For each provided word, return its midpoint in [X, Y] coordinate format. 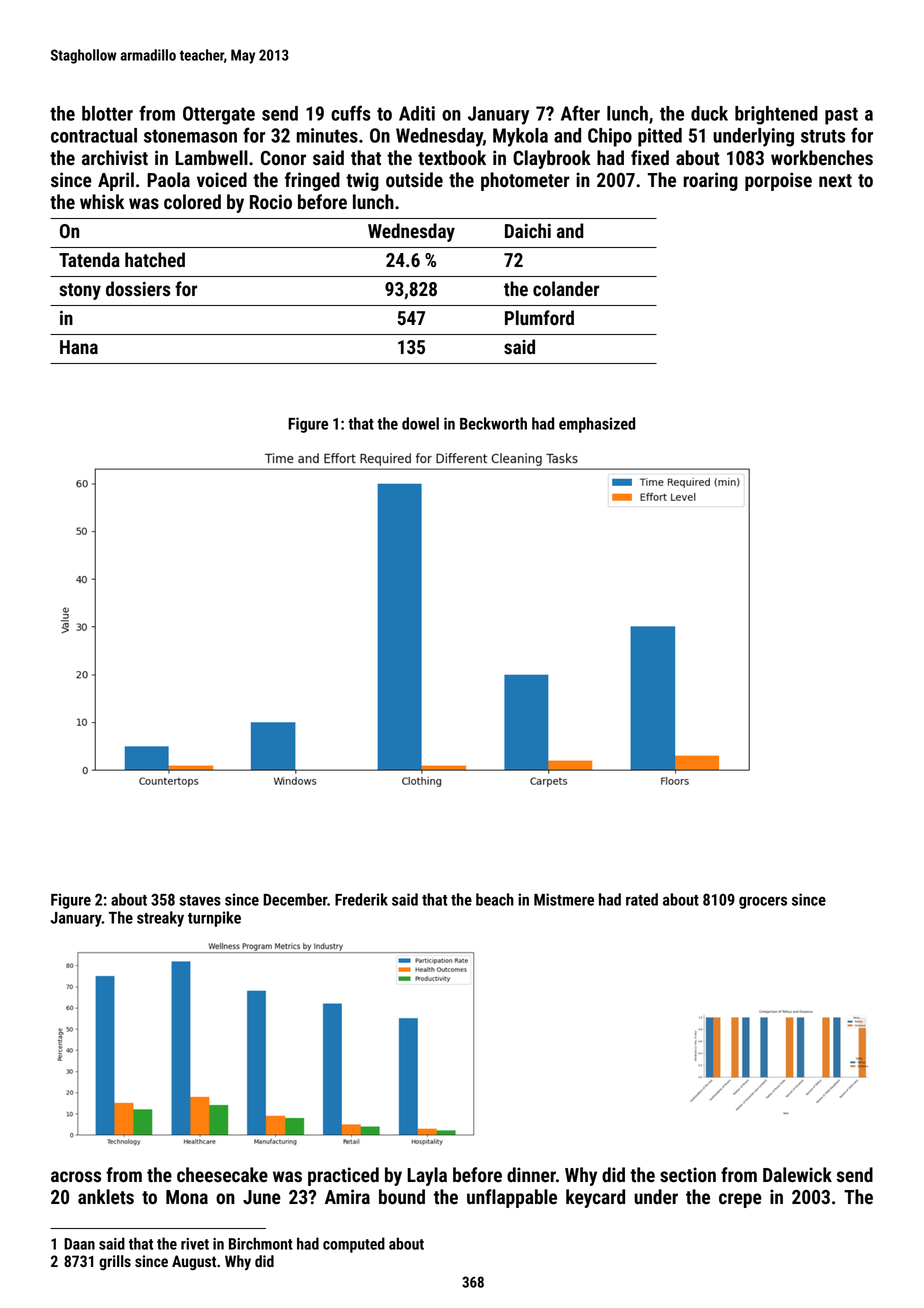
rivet [195, 1244]
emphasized [597, 425]
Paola [168, 180]
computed [354, 1245]
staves [200, 900]
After [580, 113]
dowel [420, 423]
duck [709, 113]
